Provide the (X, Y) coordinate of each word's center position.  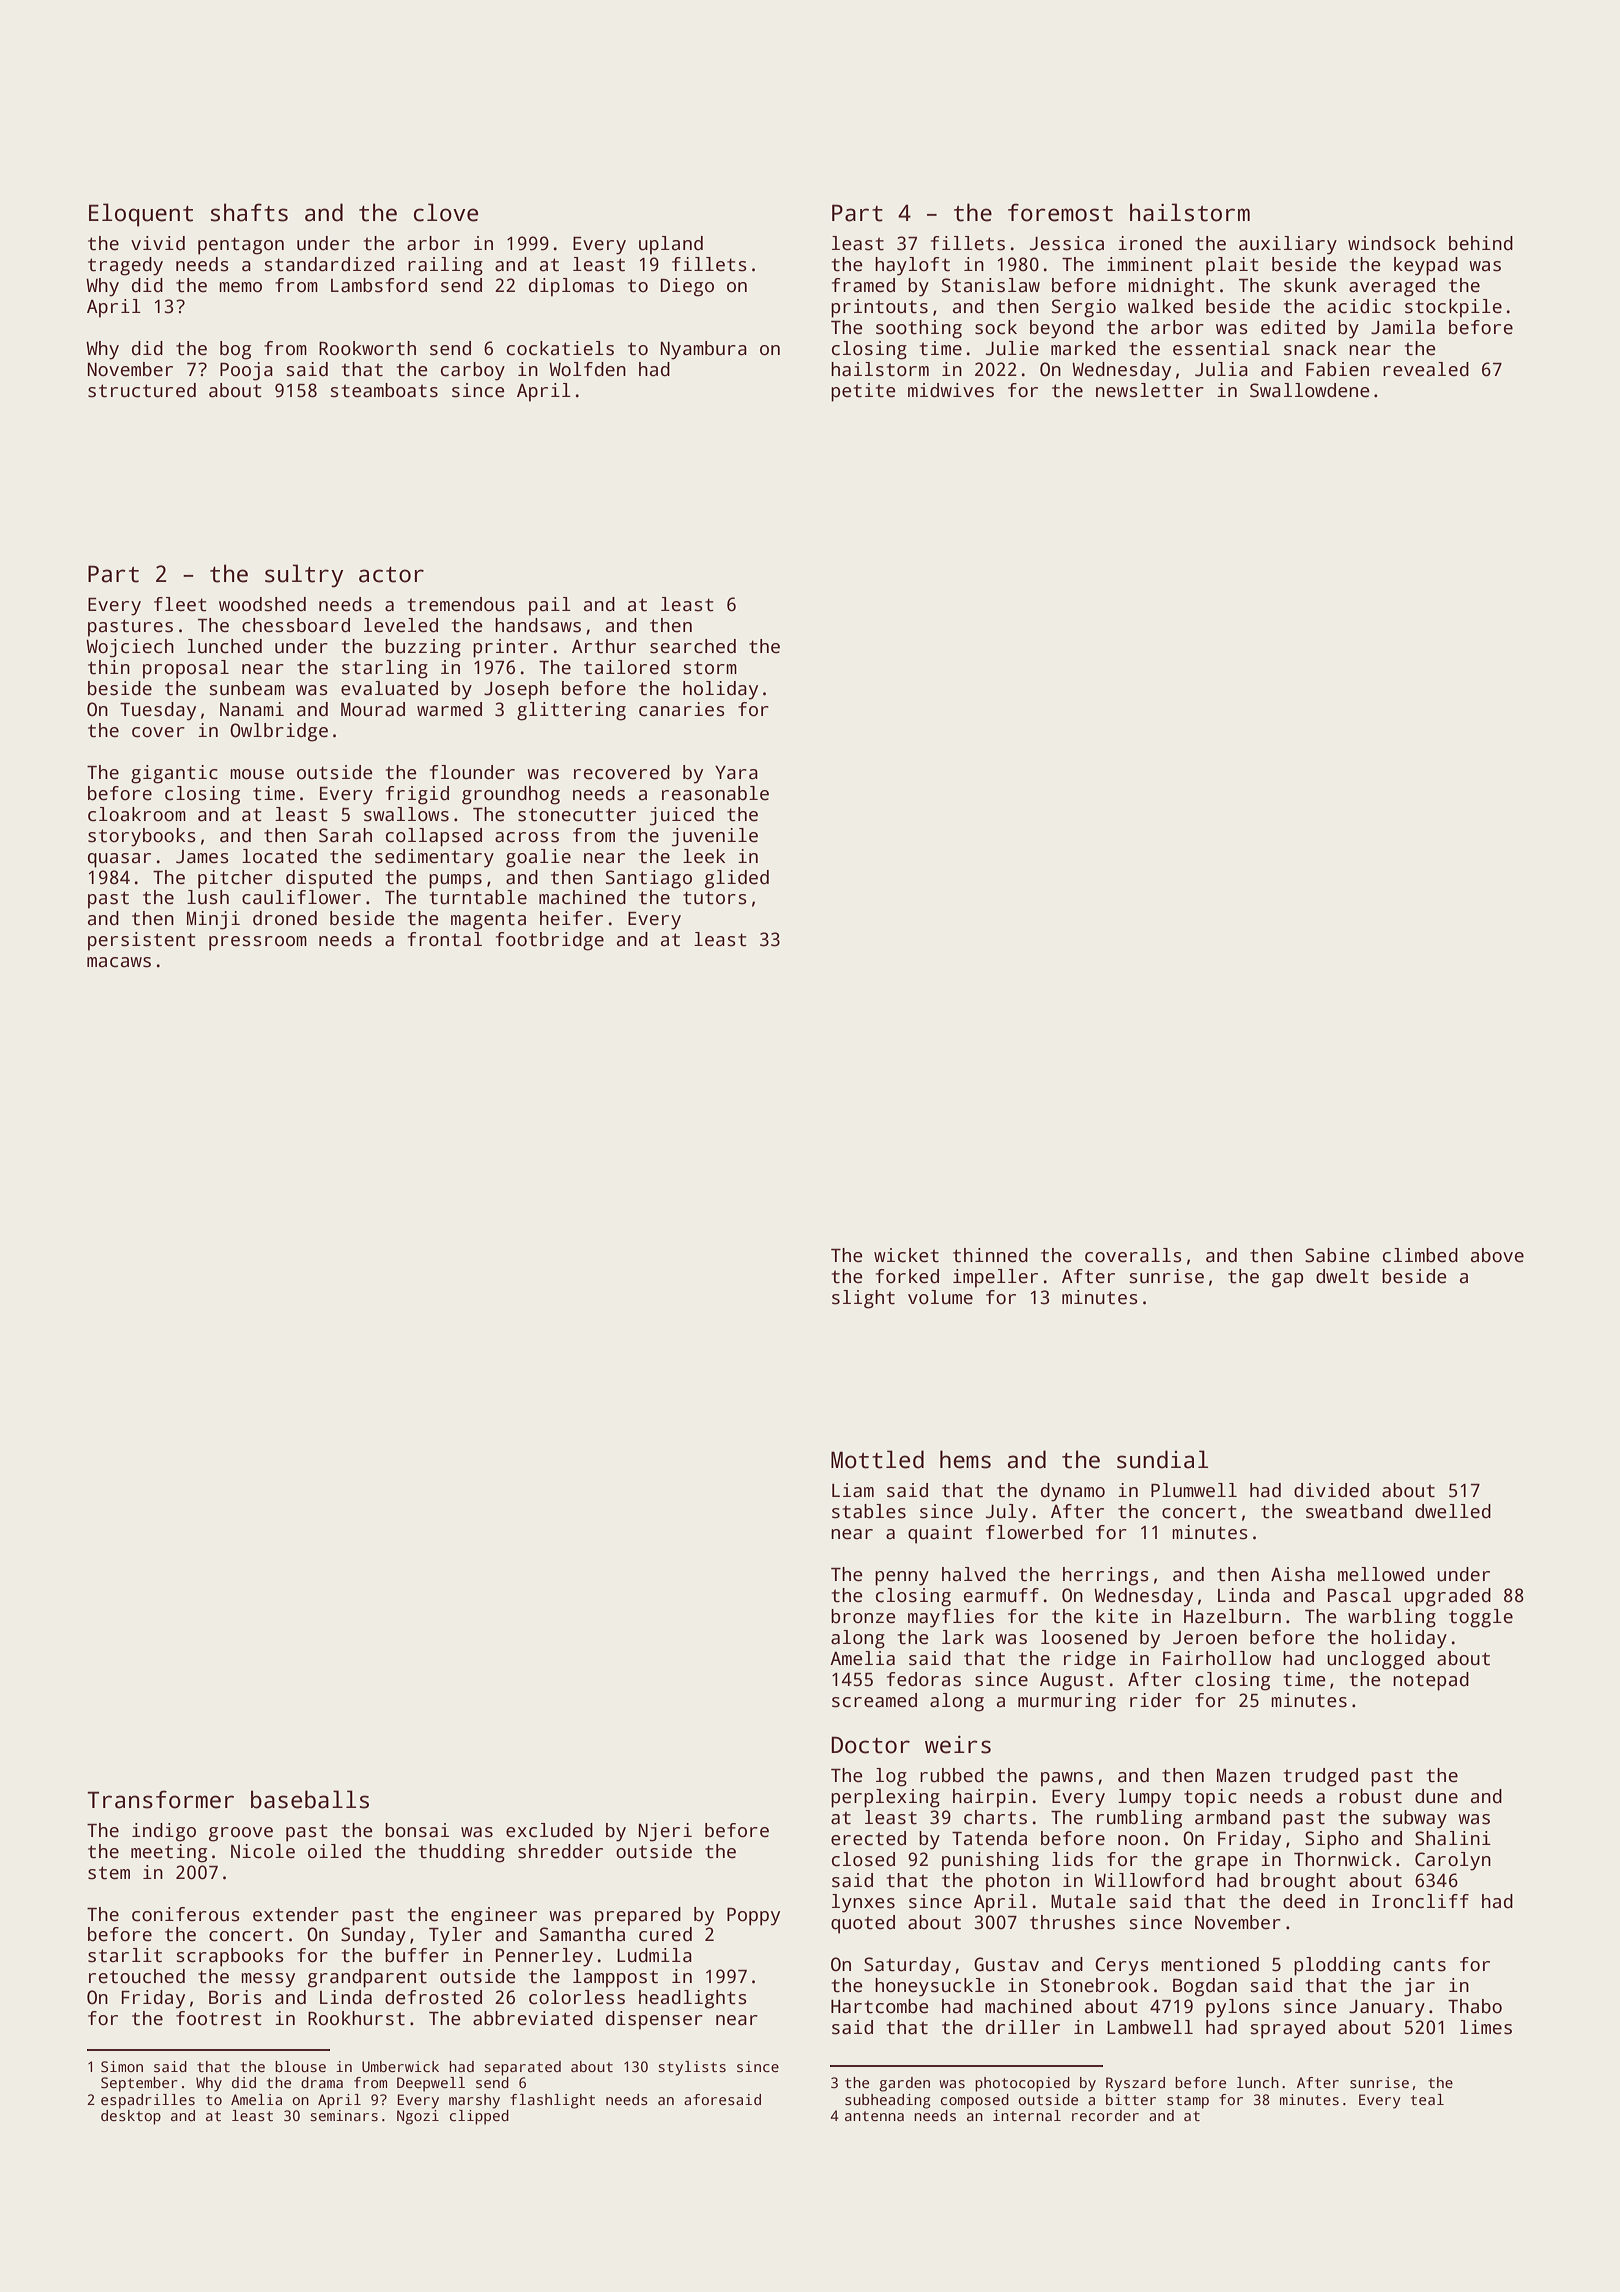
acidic (1359, 306)
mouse (257, 774)
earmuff (1001, 1595)
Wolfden (587, 369)
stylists (692, 2068)
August (1072, 1682)
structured (142, 390)
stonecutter (577, 815)
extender (296, 1914)
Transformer (160, 1799)
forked (907, 1276)
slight (863, 1299)
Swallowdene (1310, 390)
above (1497, 1255)
